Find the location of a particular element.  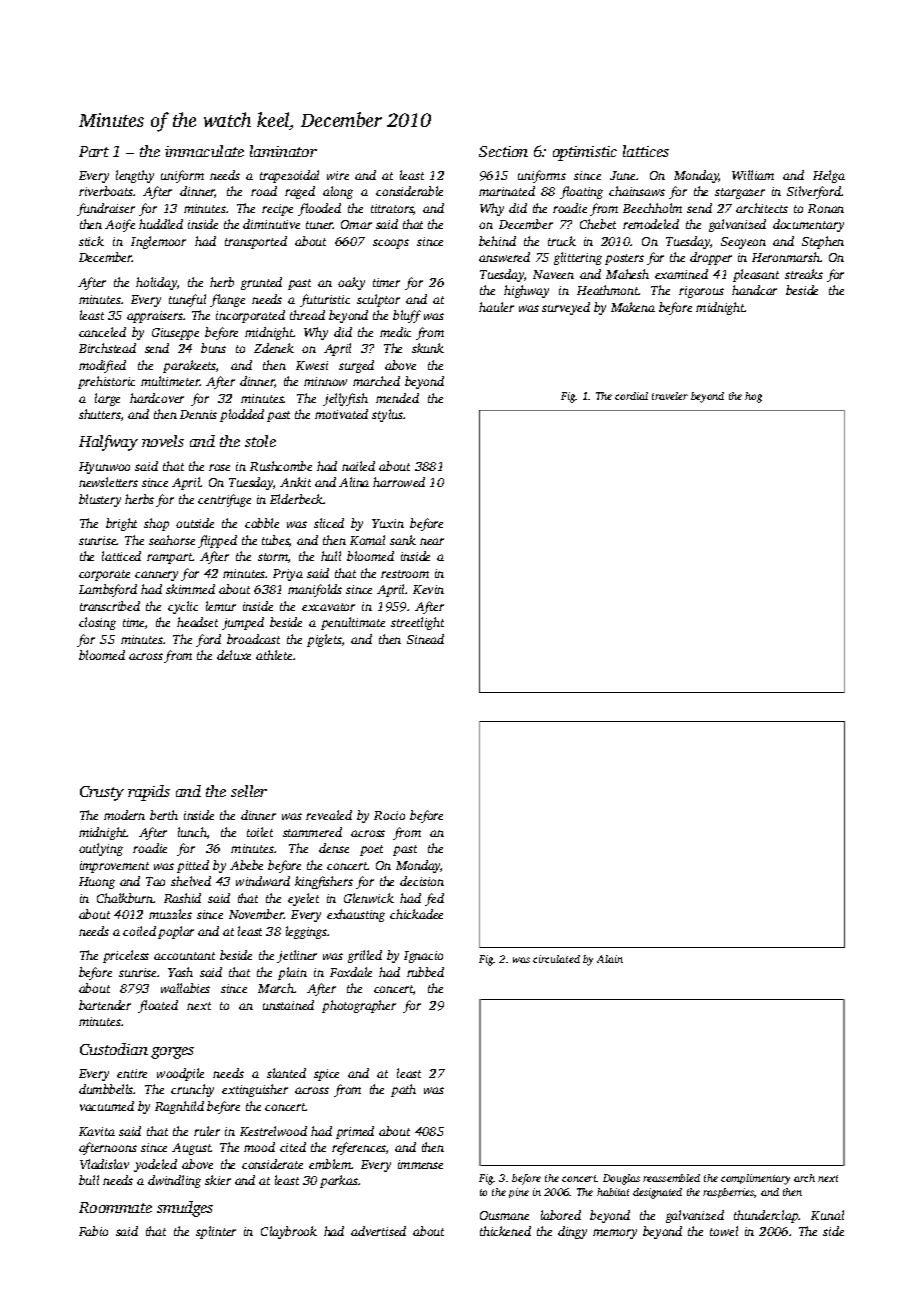

traveler is located at coordinates (670, 396).
